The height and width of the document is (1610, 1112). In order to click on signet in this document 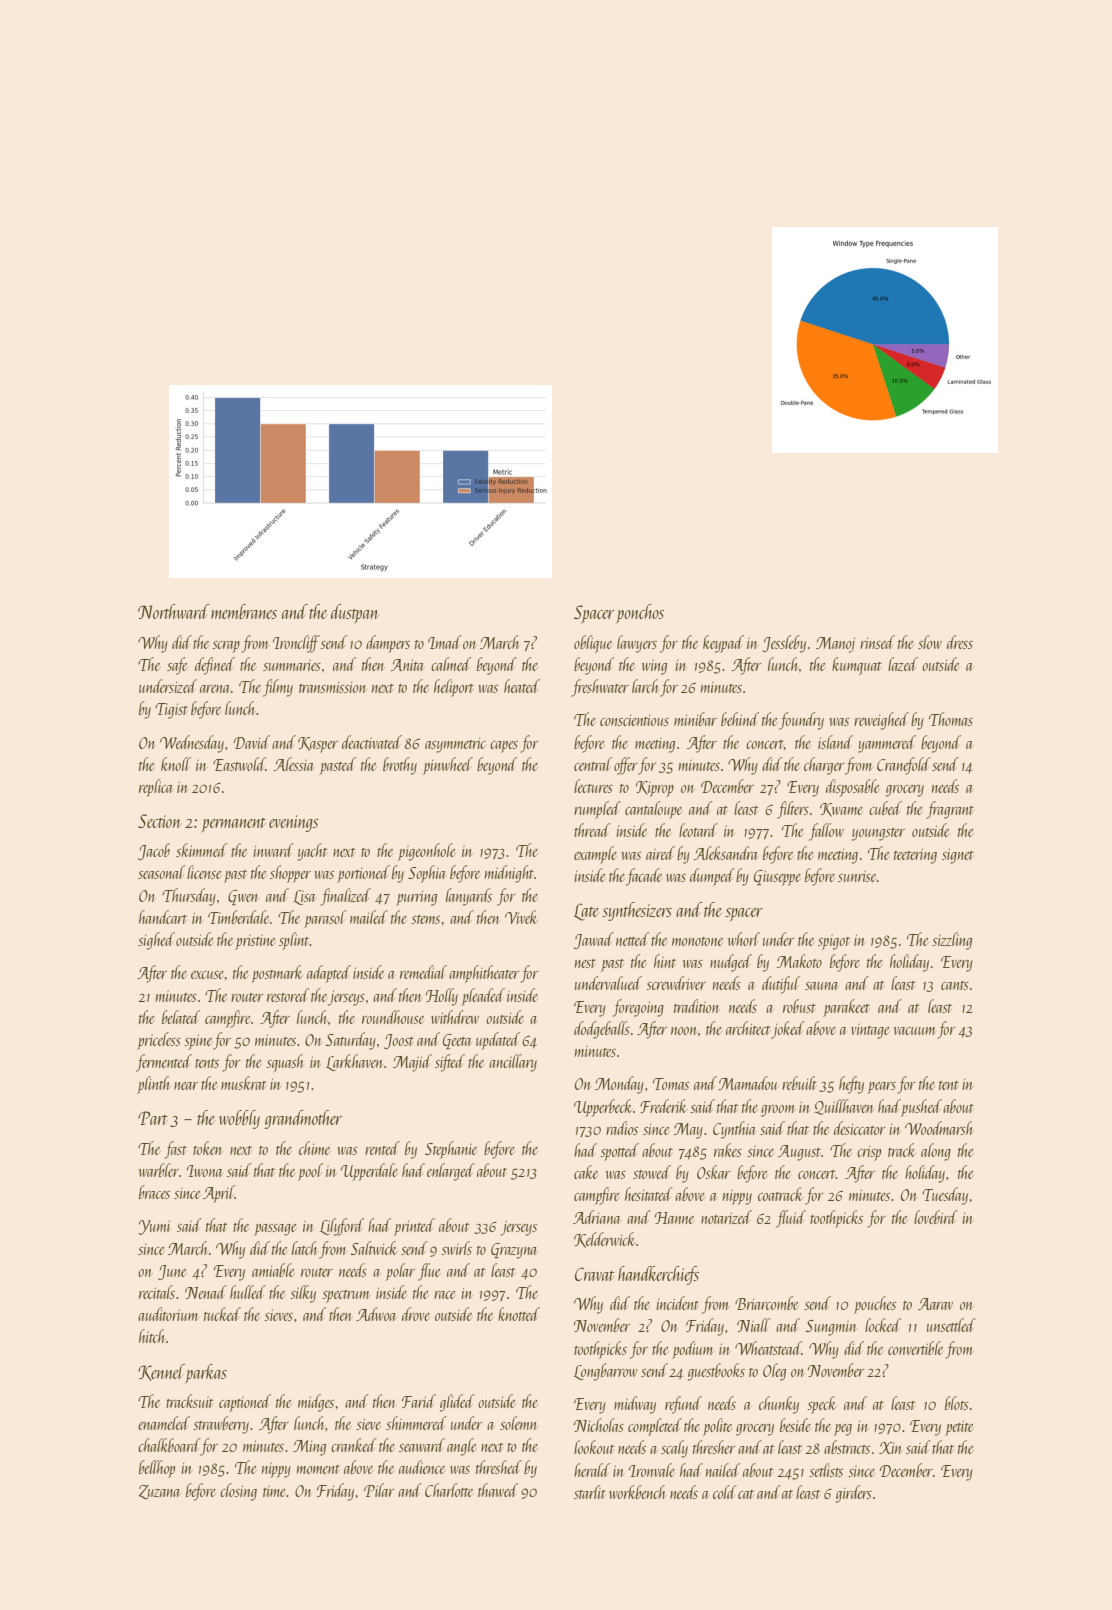, I will do `click(958, 856)`.
